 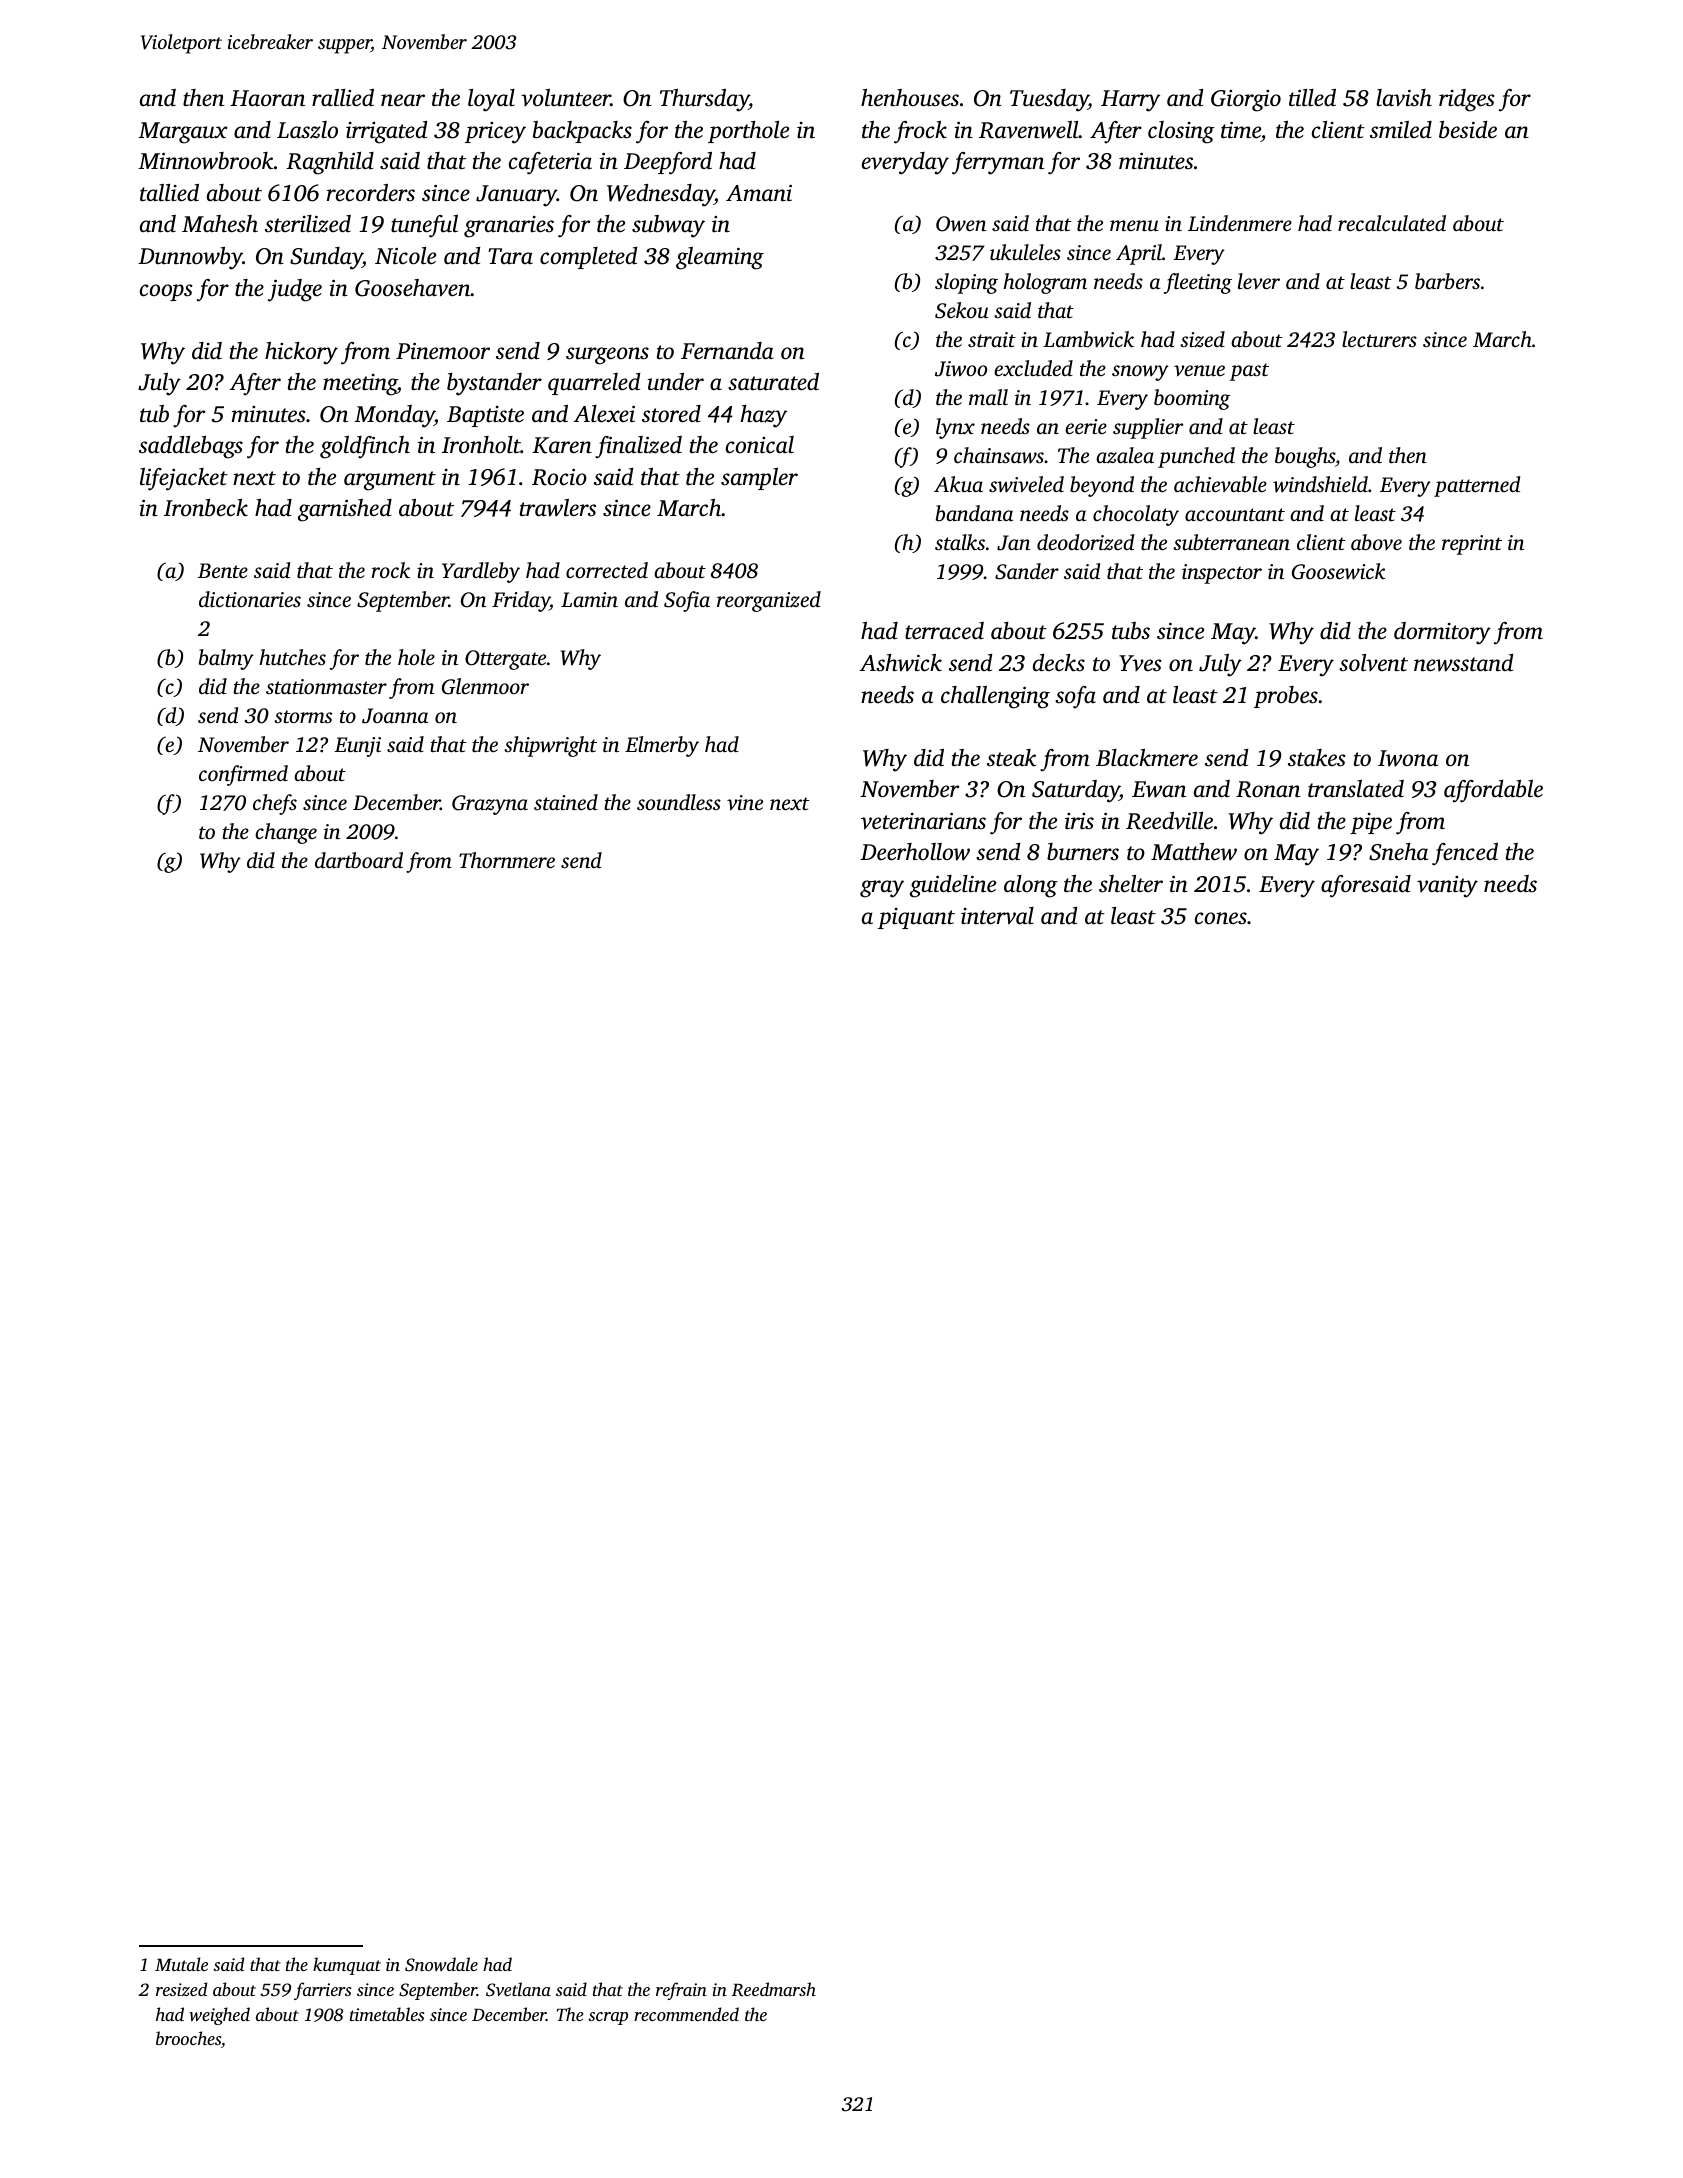 I want to click on barbers, so click(x=1447, y=281).
